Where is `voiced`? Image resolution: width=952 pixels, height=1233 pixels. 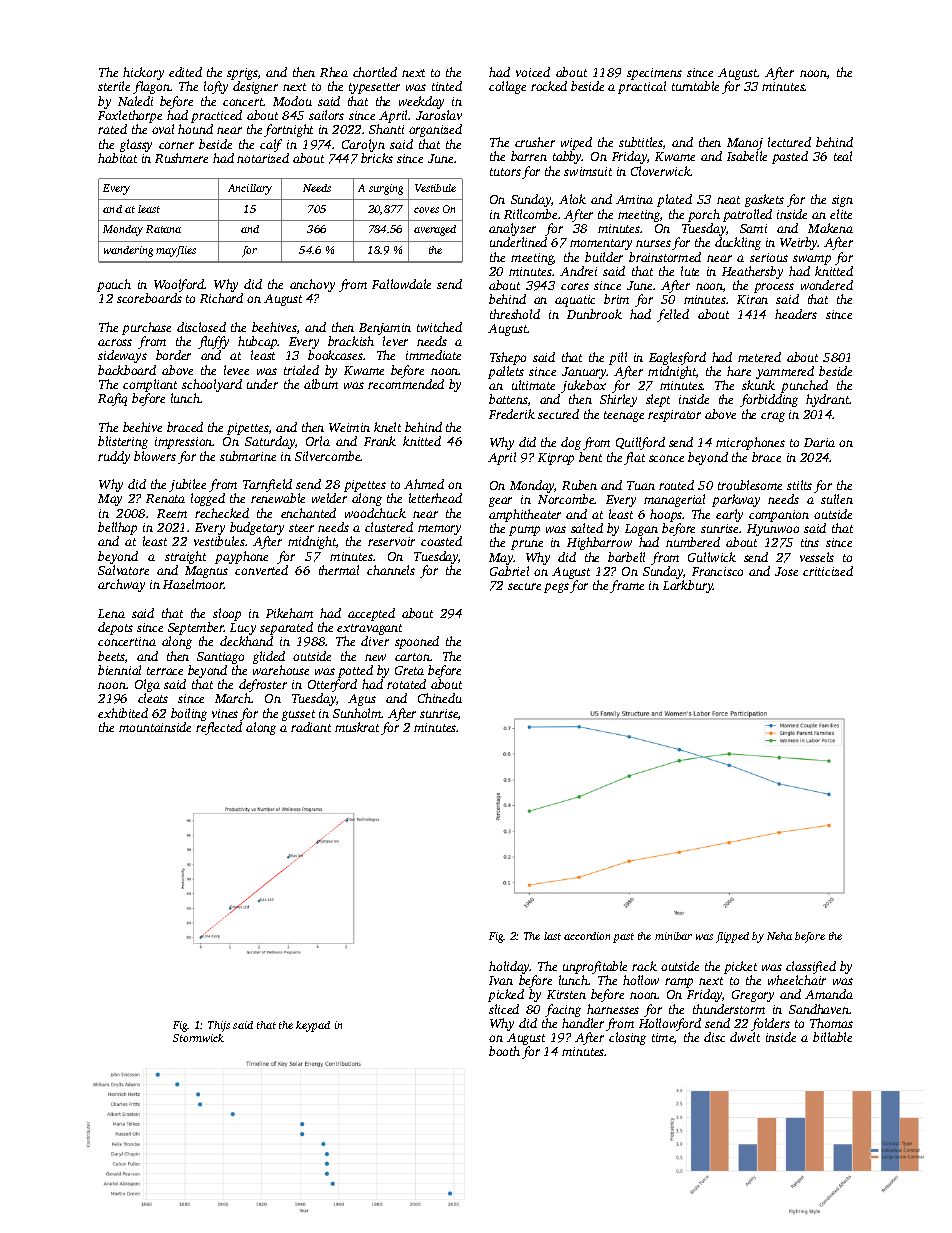 voiced is located at coordinates (533, 72).
